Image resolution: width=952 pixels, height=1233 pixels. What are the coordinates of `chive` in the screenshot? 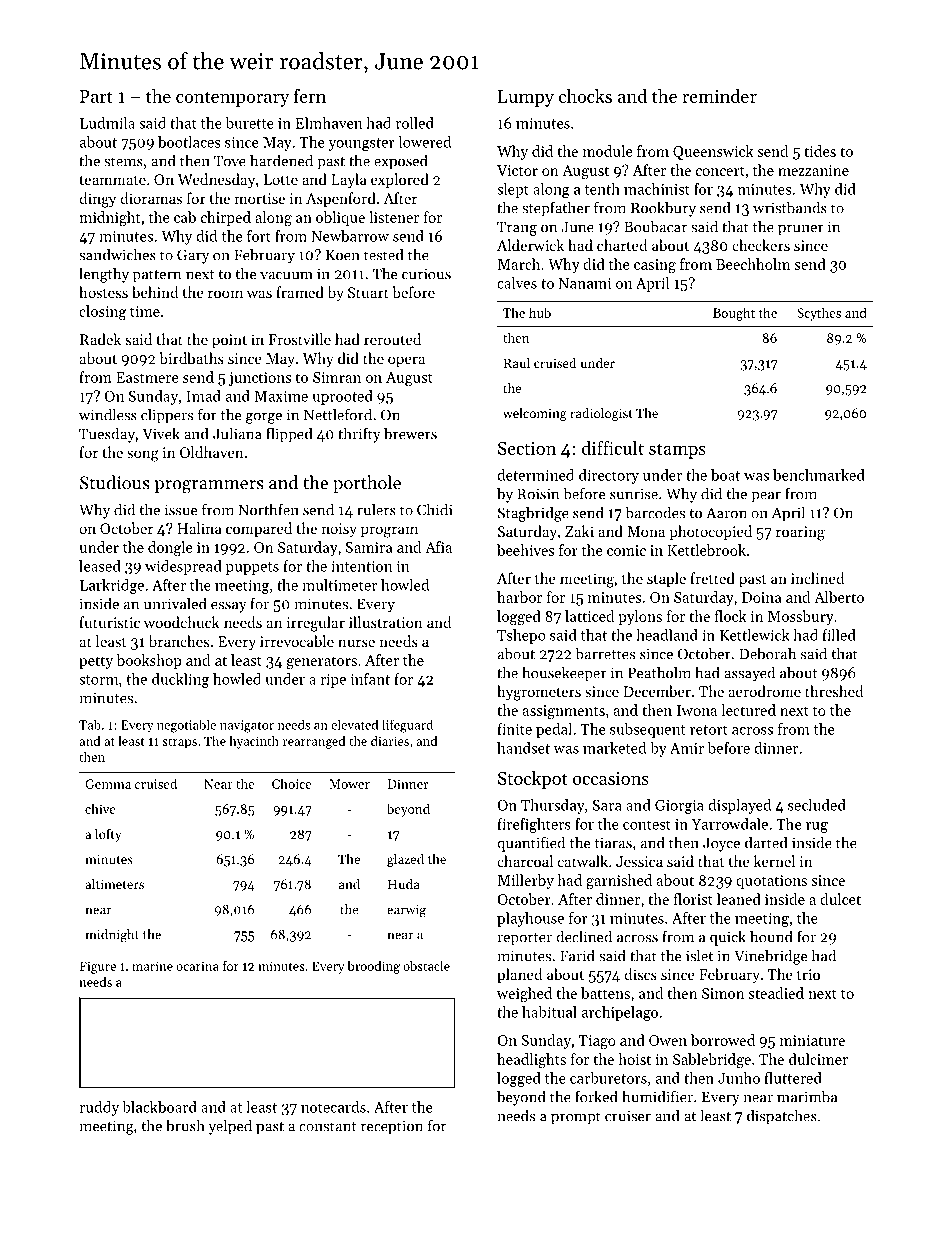 It's located at (100, 808).
